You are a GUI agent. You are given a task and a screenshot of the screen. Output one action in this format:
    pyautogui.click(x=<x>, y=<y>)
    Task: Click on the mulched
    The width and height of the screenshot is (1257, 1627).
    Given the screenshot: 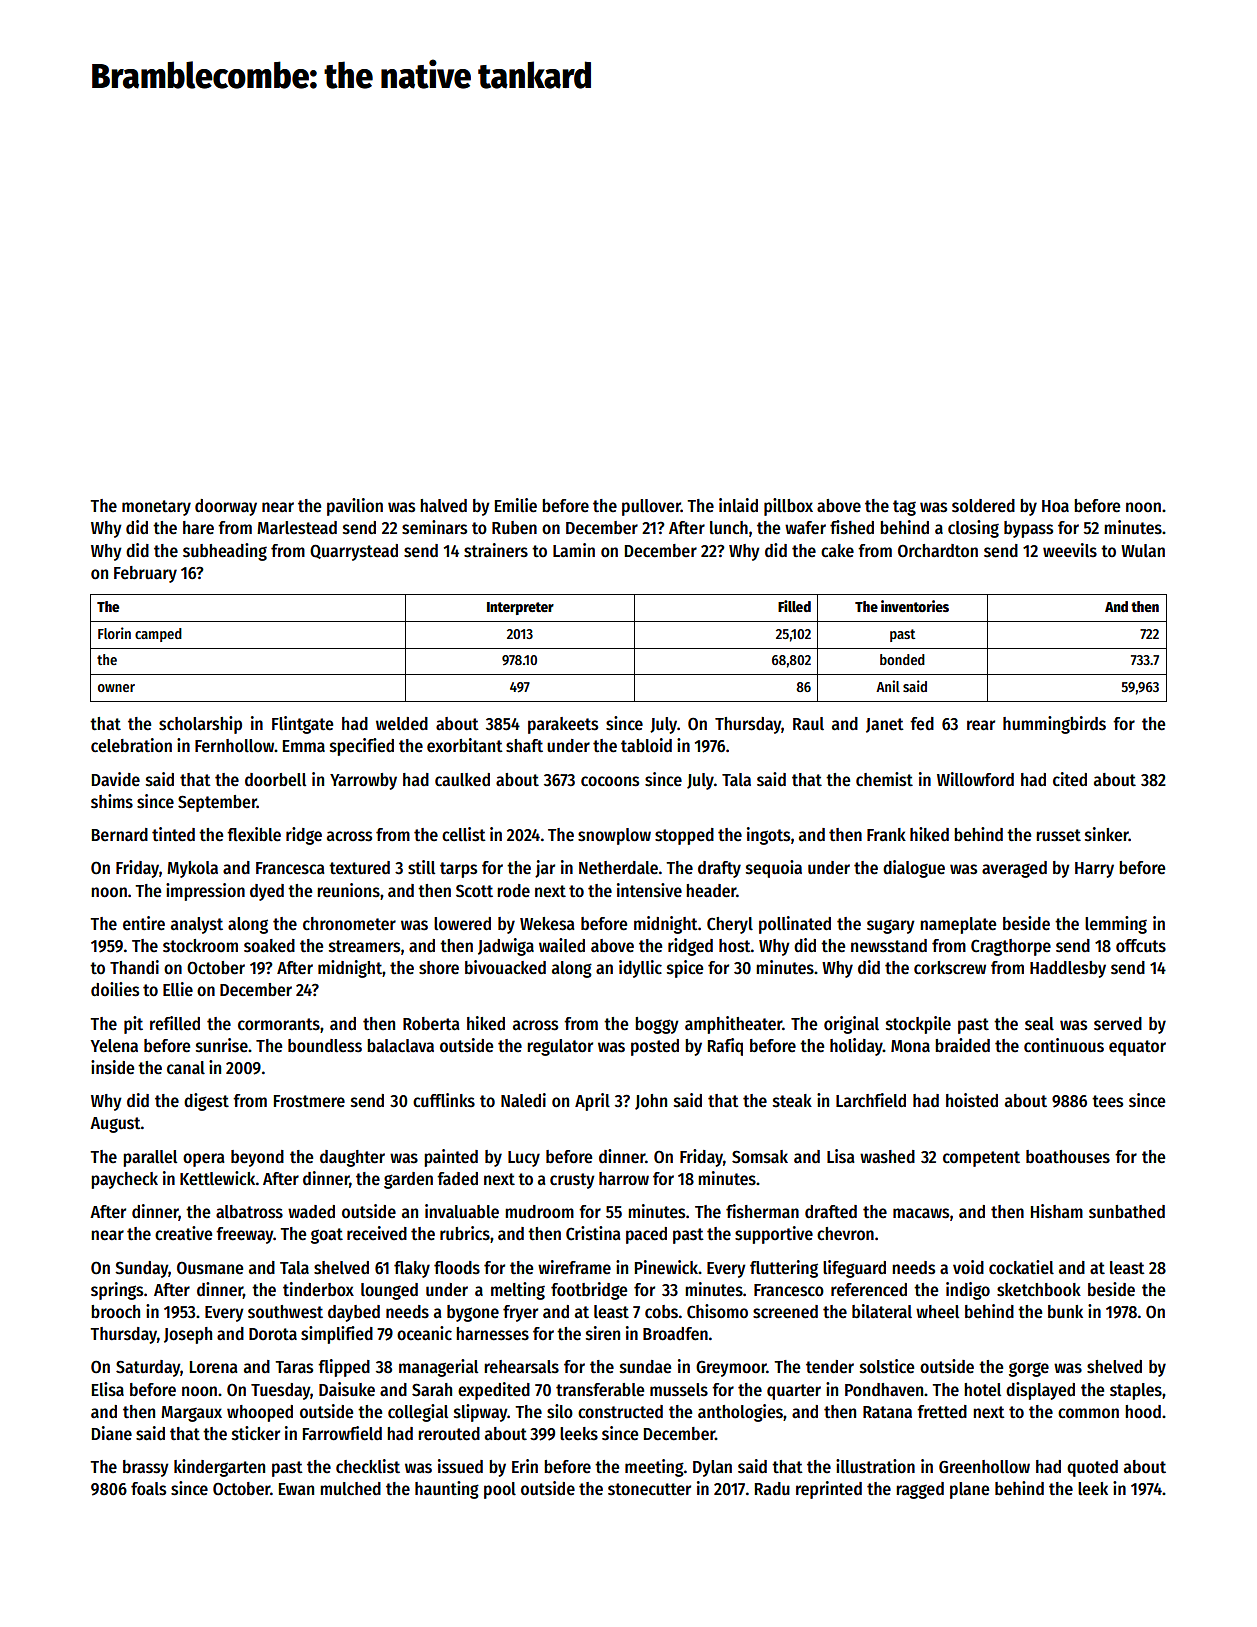 What is the action you would take?
    pyautogui.click(x=350, y=1489)
